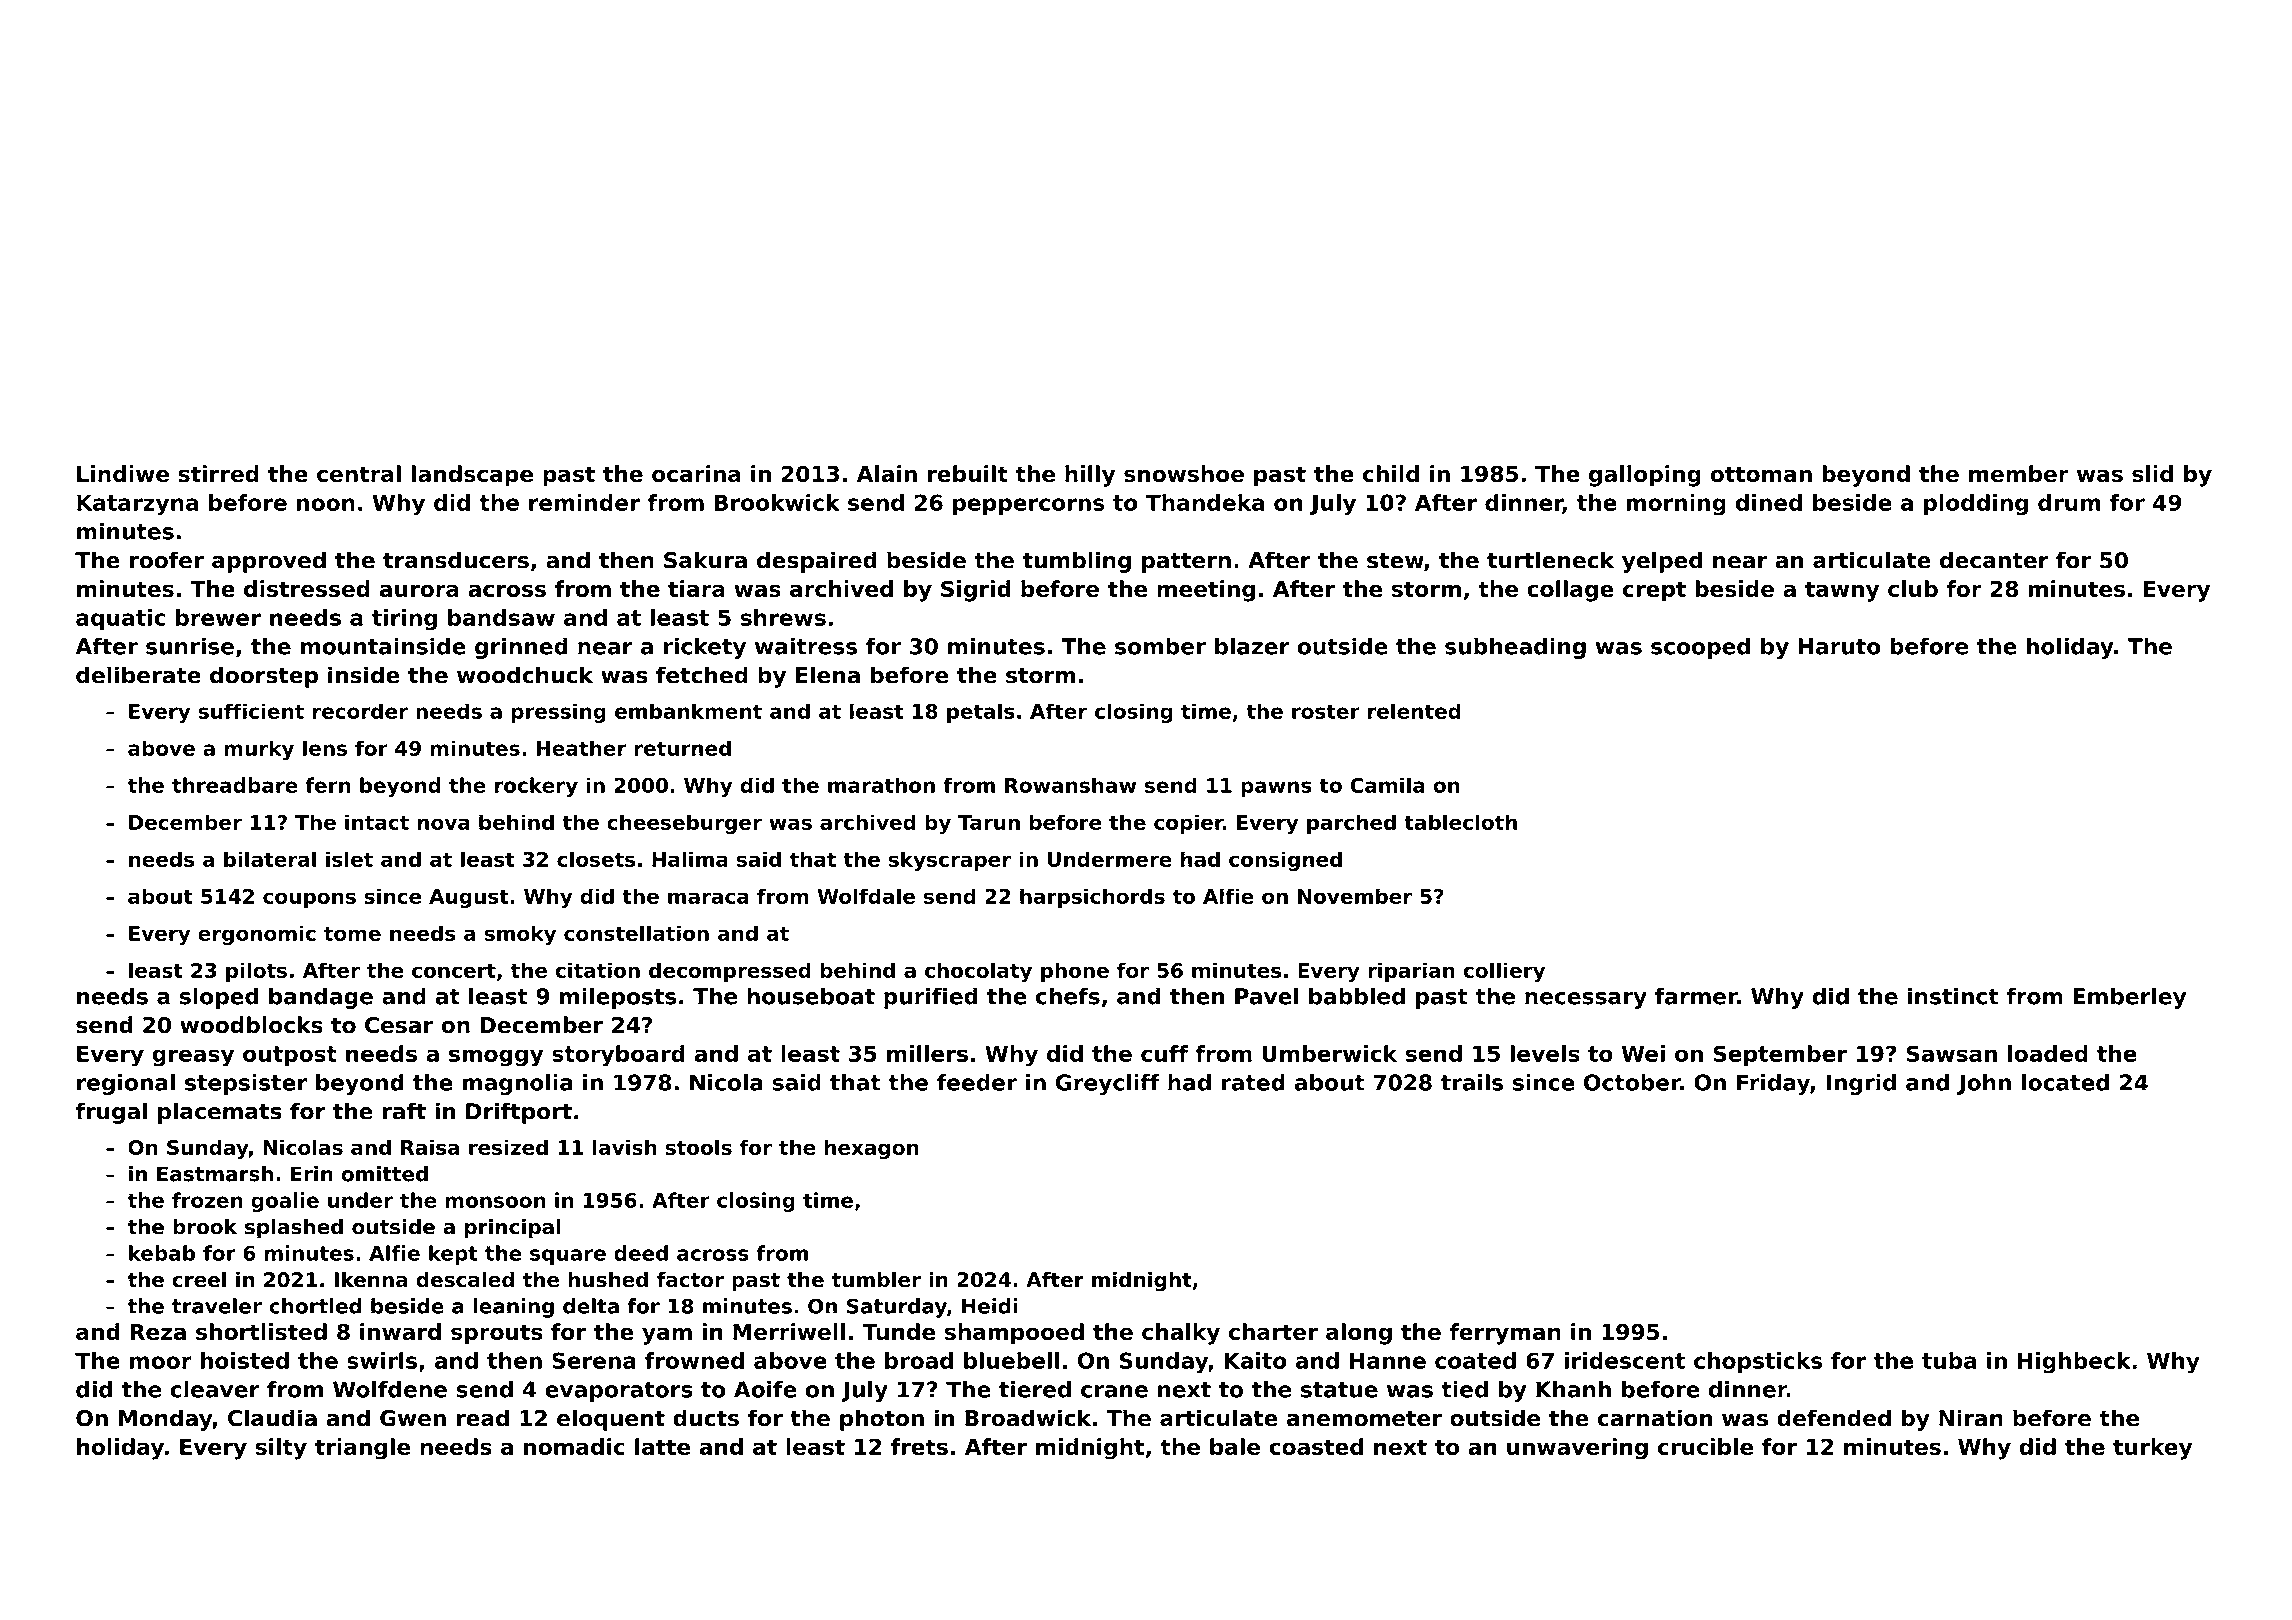 This screenshot has height=1620, width=2292. Describe the element at coordinates (1949, 1360) in the screenshot. I see `tuba` at that location.
